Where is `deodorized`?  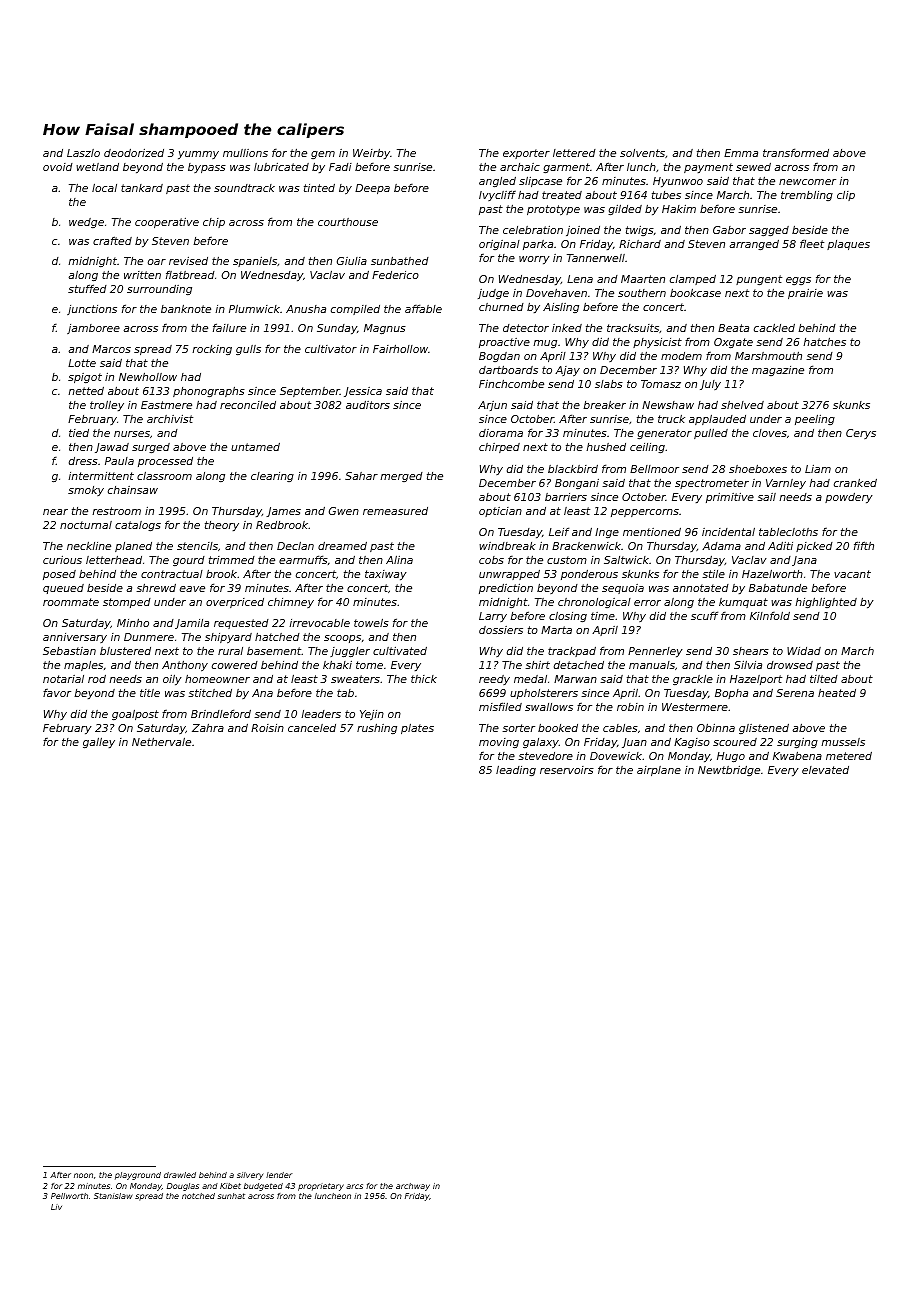 deodorized is located at coordinates (134, 152).
